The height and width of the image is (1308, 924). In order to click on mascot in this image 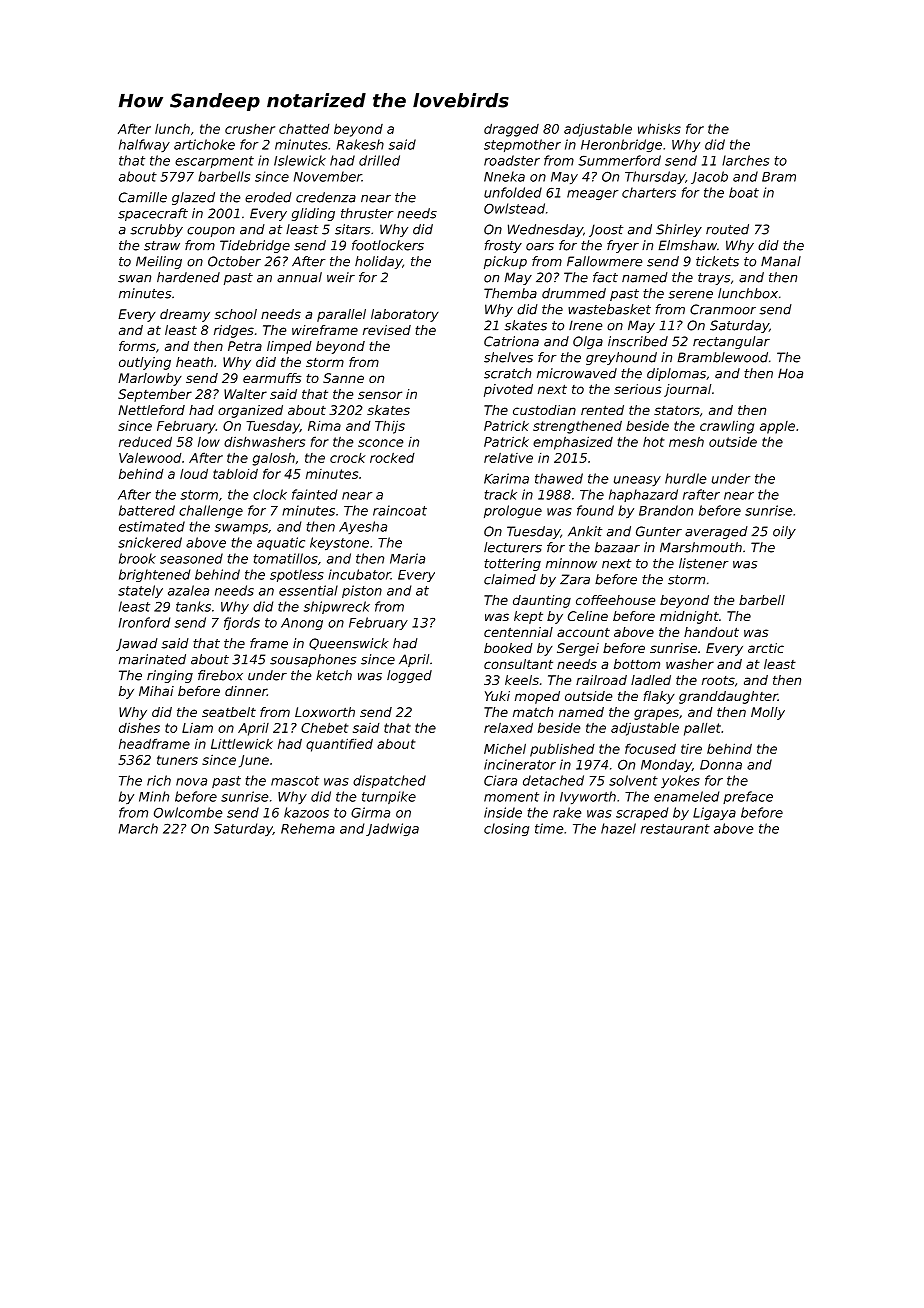, I will do `click(295, 781)`.
